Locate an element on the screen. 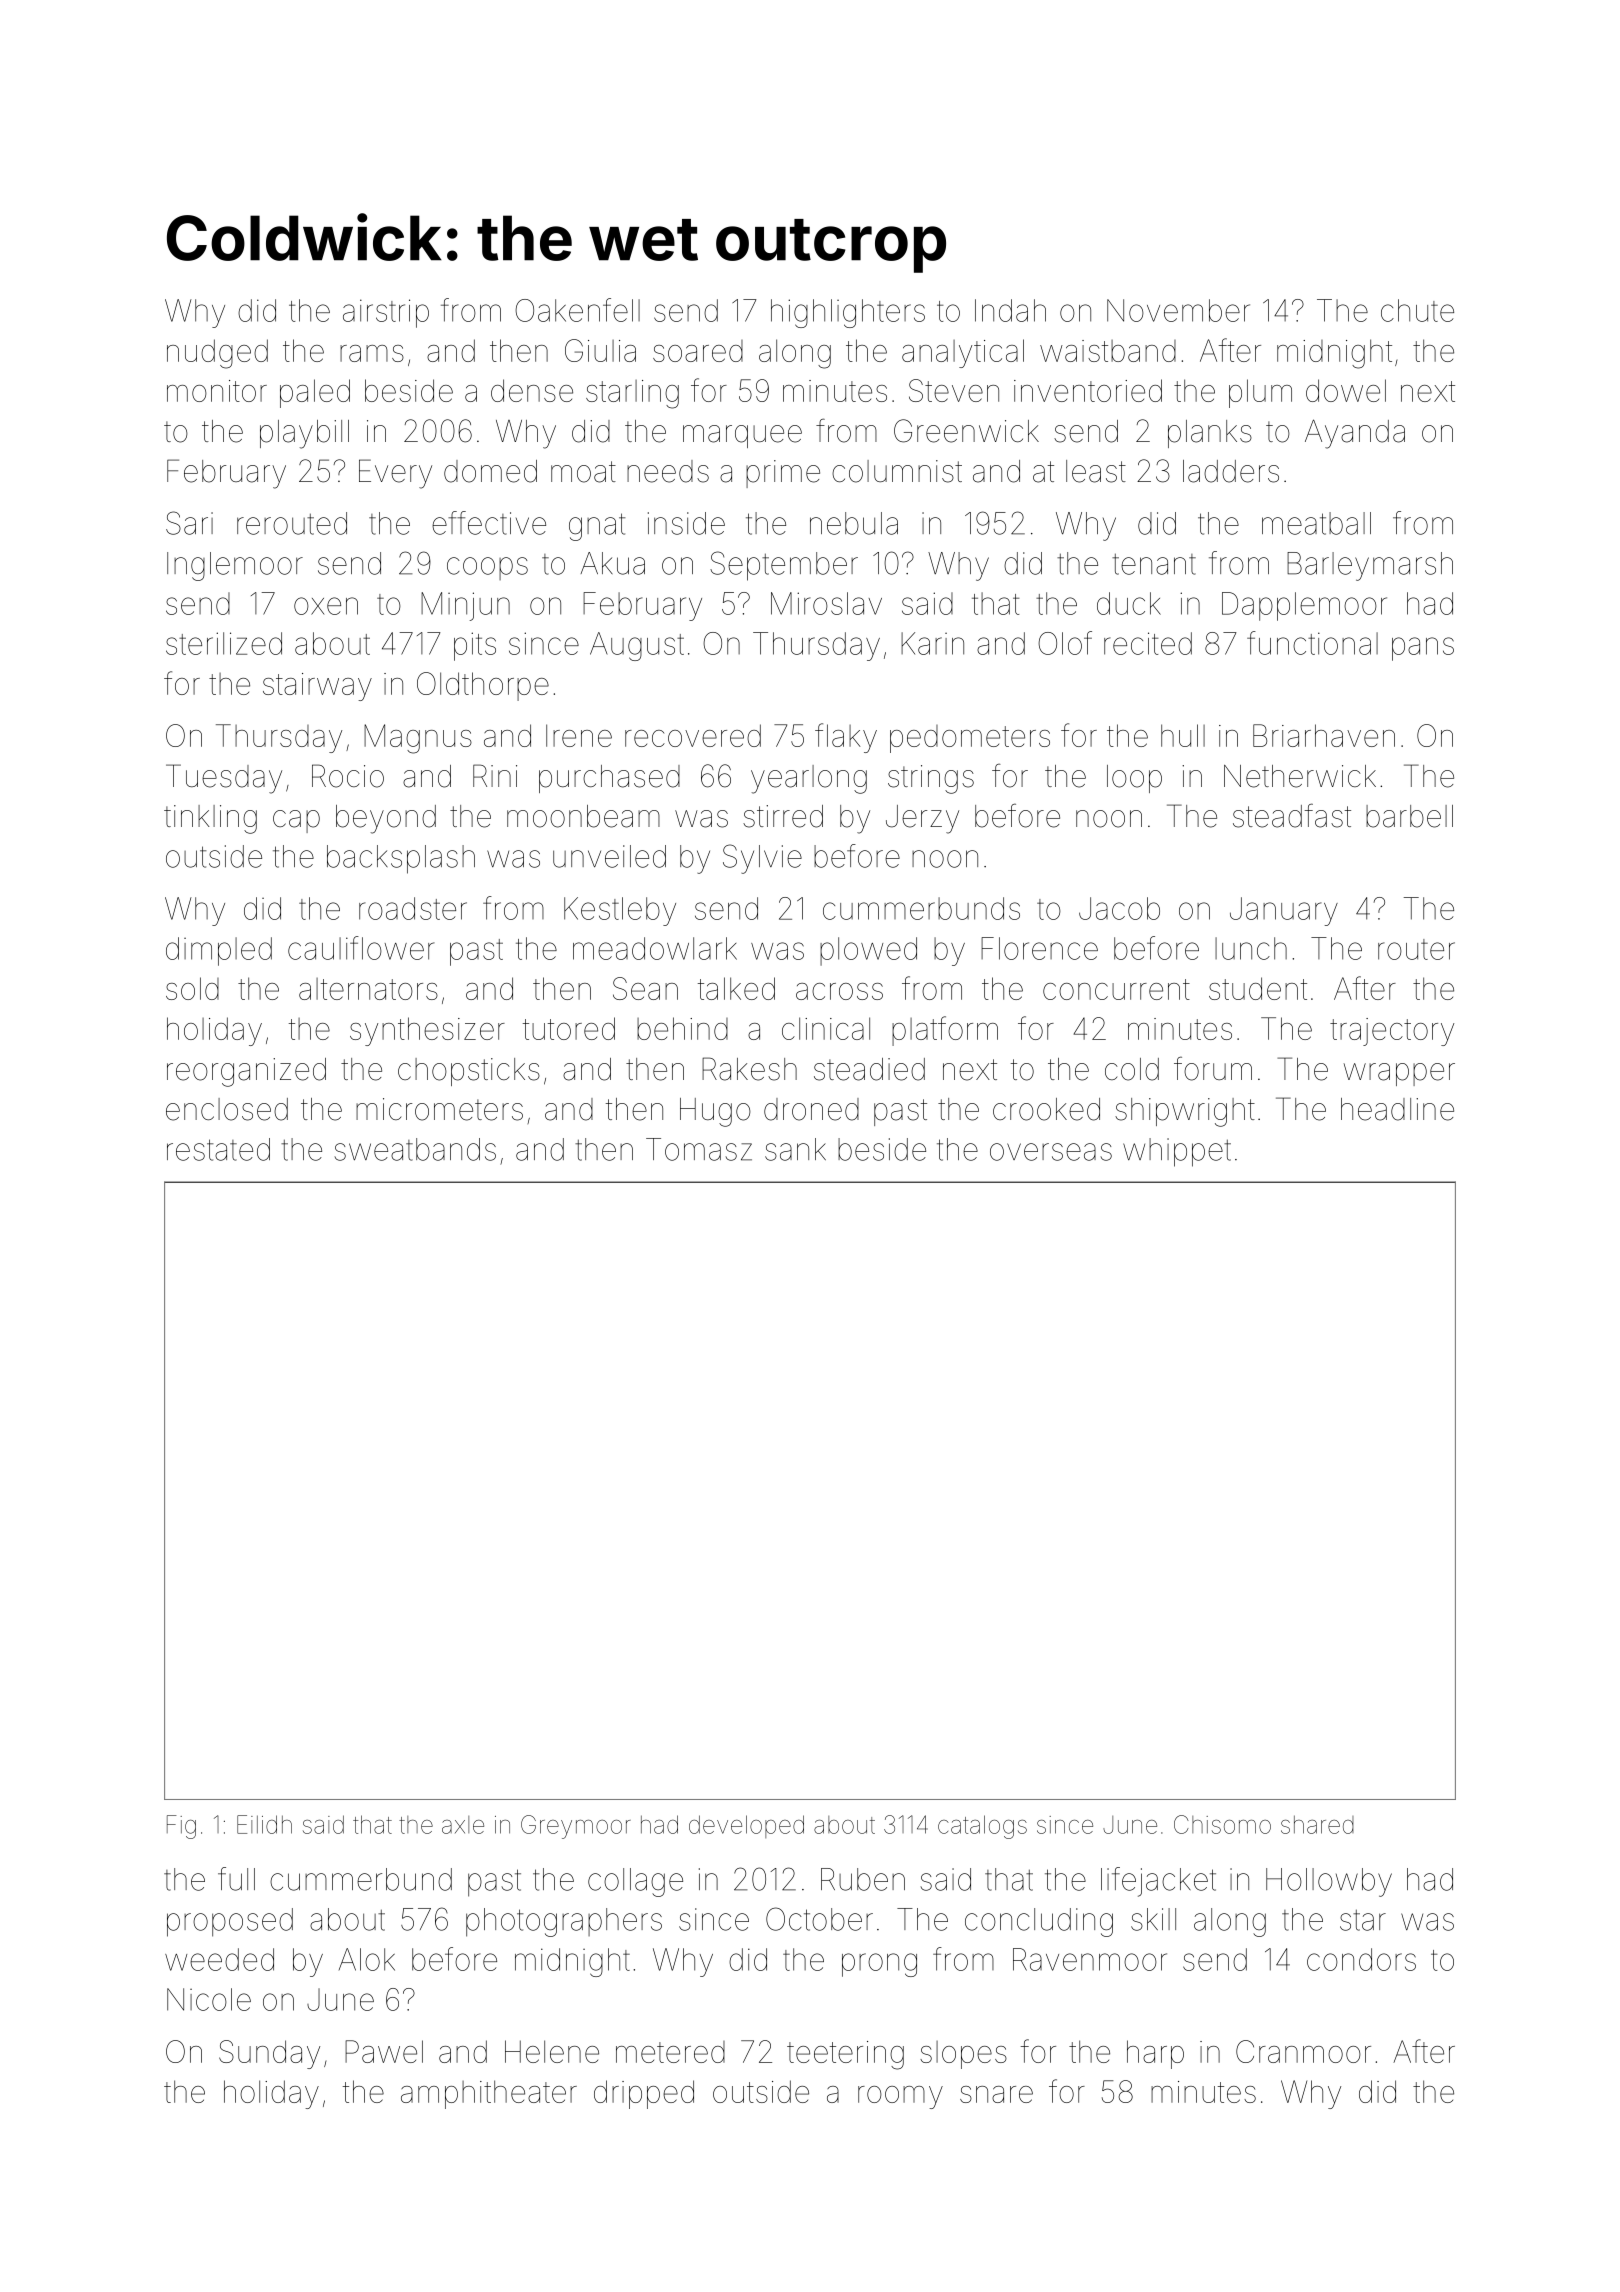  sweatbands is located at coordinates (415, 1149).
